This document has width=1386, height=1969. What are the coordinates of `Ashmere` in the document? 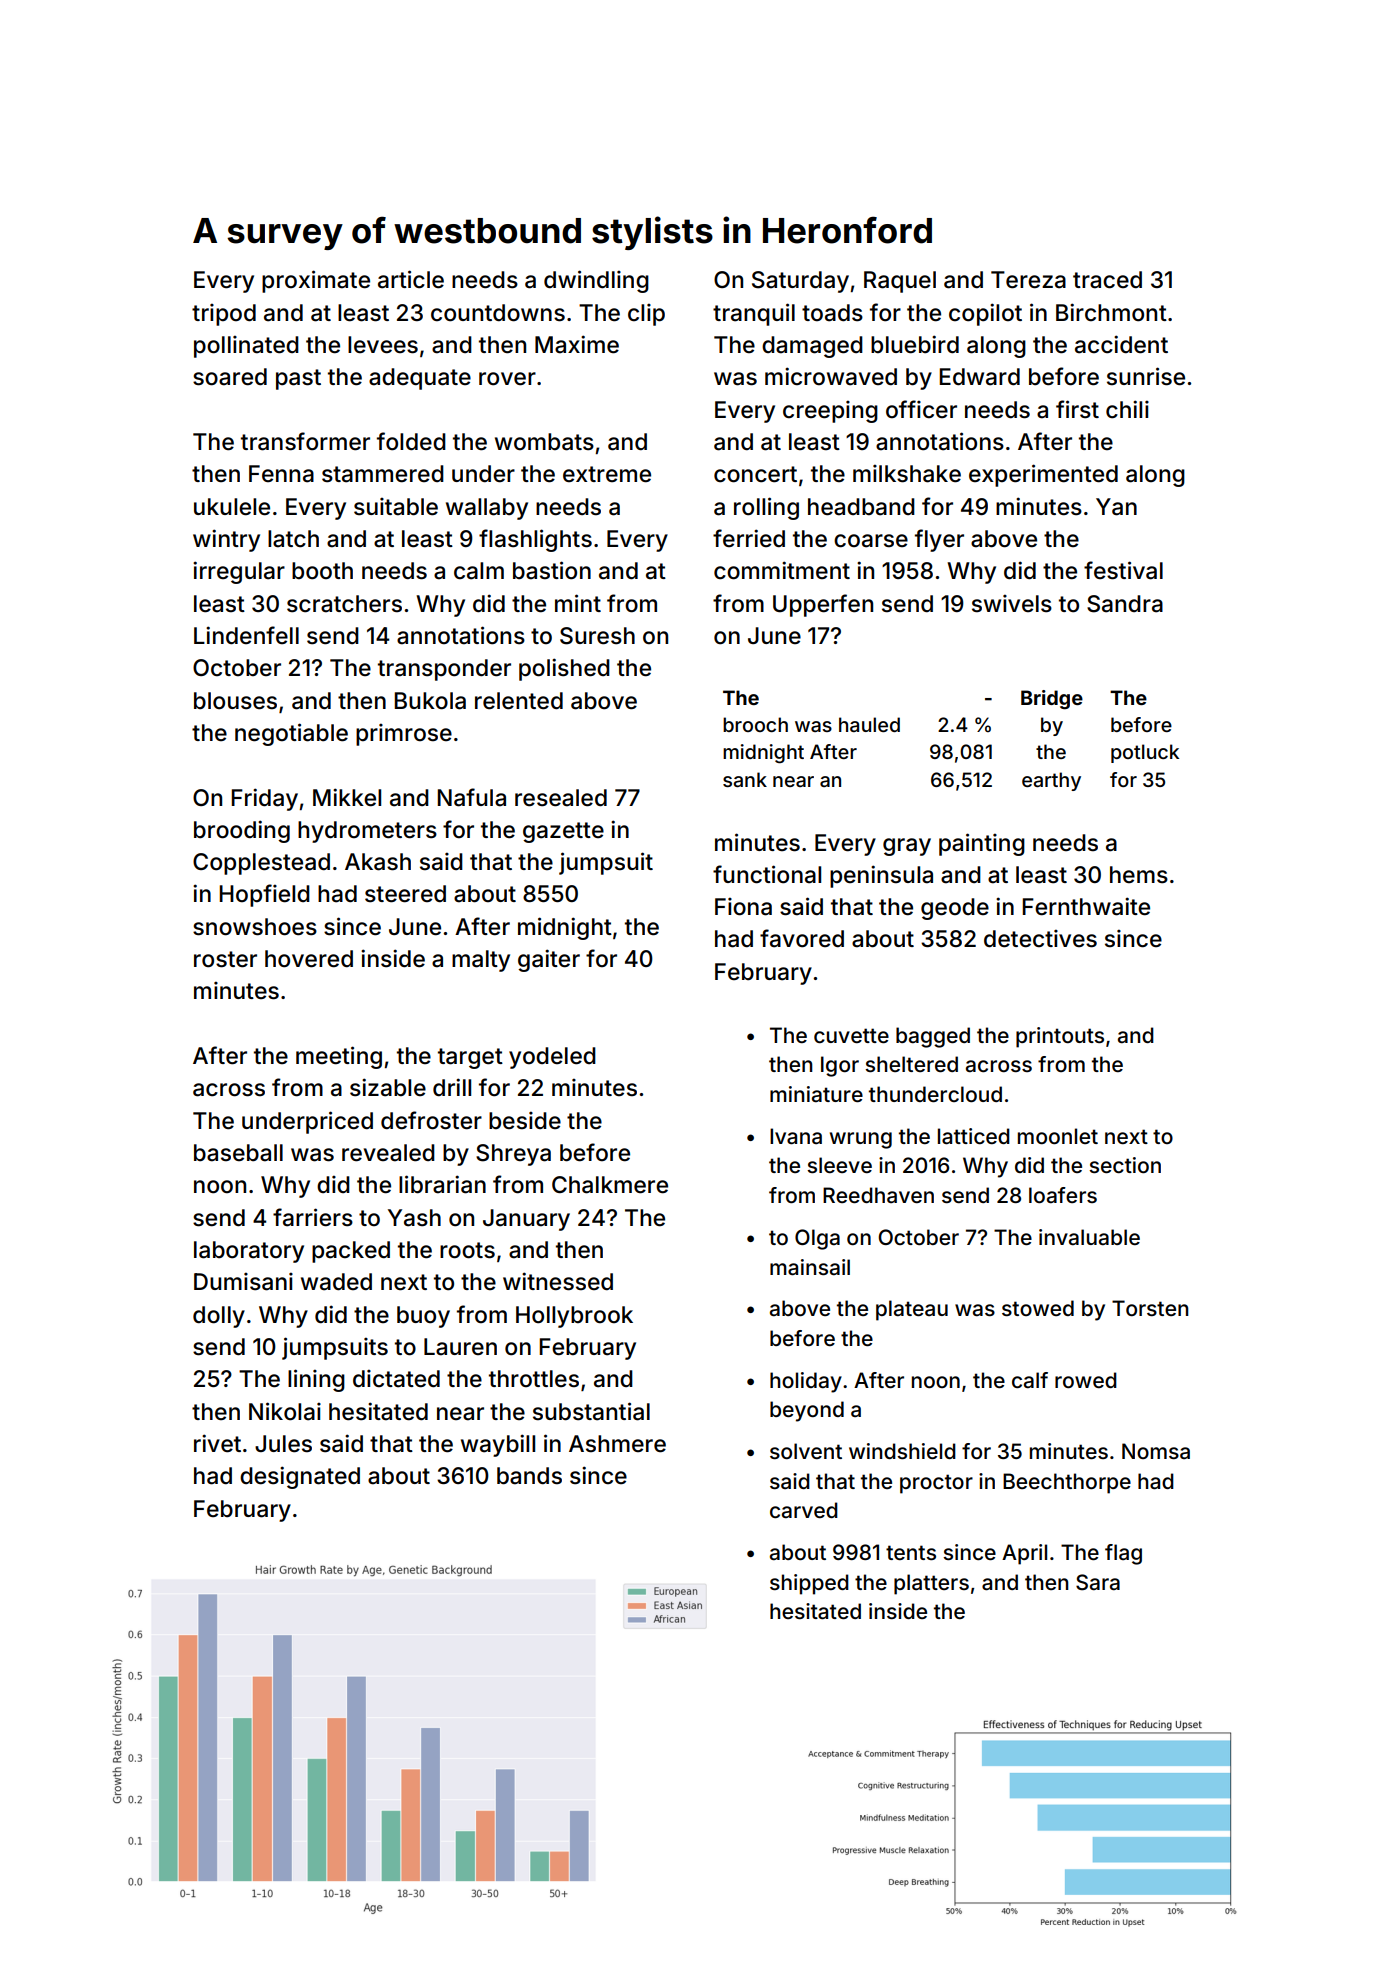 It's located at (617, 1444).
